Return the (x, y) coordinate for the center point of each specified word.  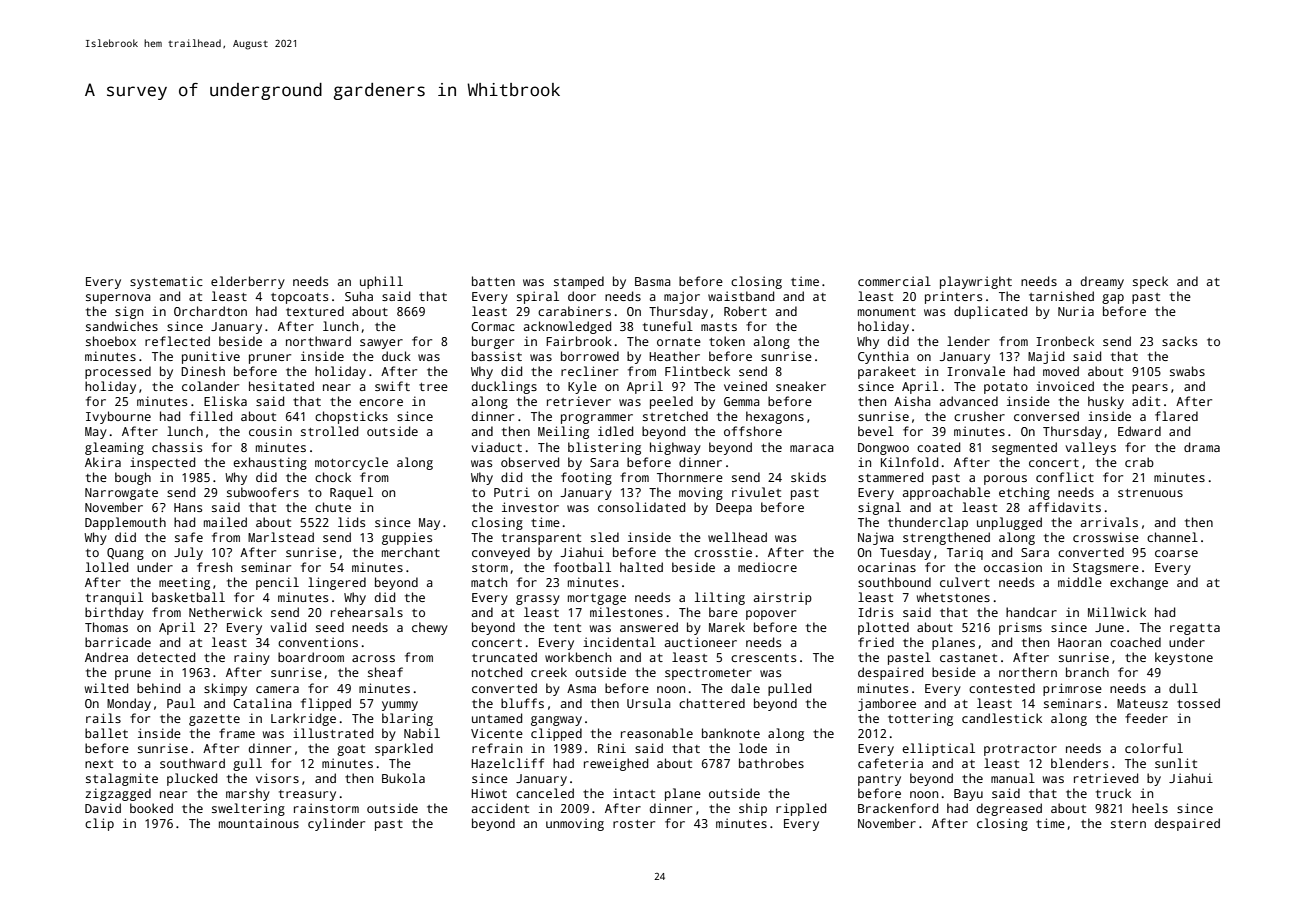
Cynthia (883, 357)
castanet (968, 658)
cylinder (336, 824)
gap (1113, 299)
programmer (597, 419)
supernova (118, 299)
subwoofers (263, 492)
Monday (129, 704)
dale (745, 688)
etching (1024, 493)
